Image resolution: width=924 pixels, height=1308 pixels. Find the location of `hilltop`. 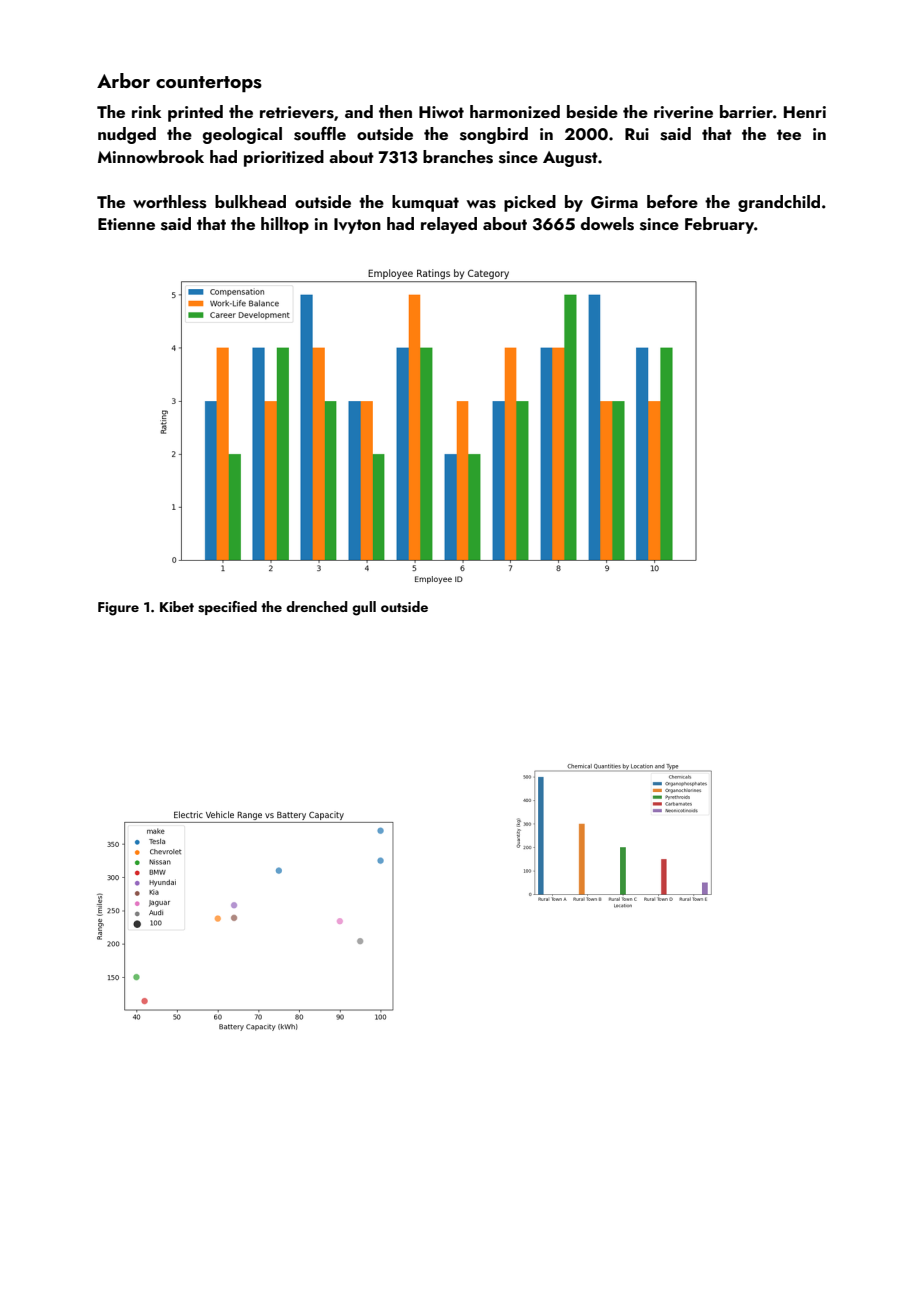

hilltop is located at coordinates (285, 225).
